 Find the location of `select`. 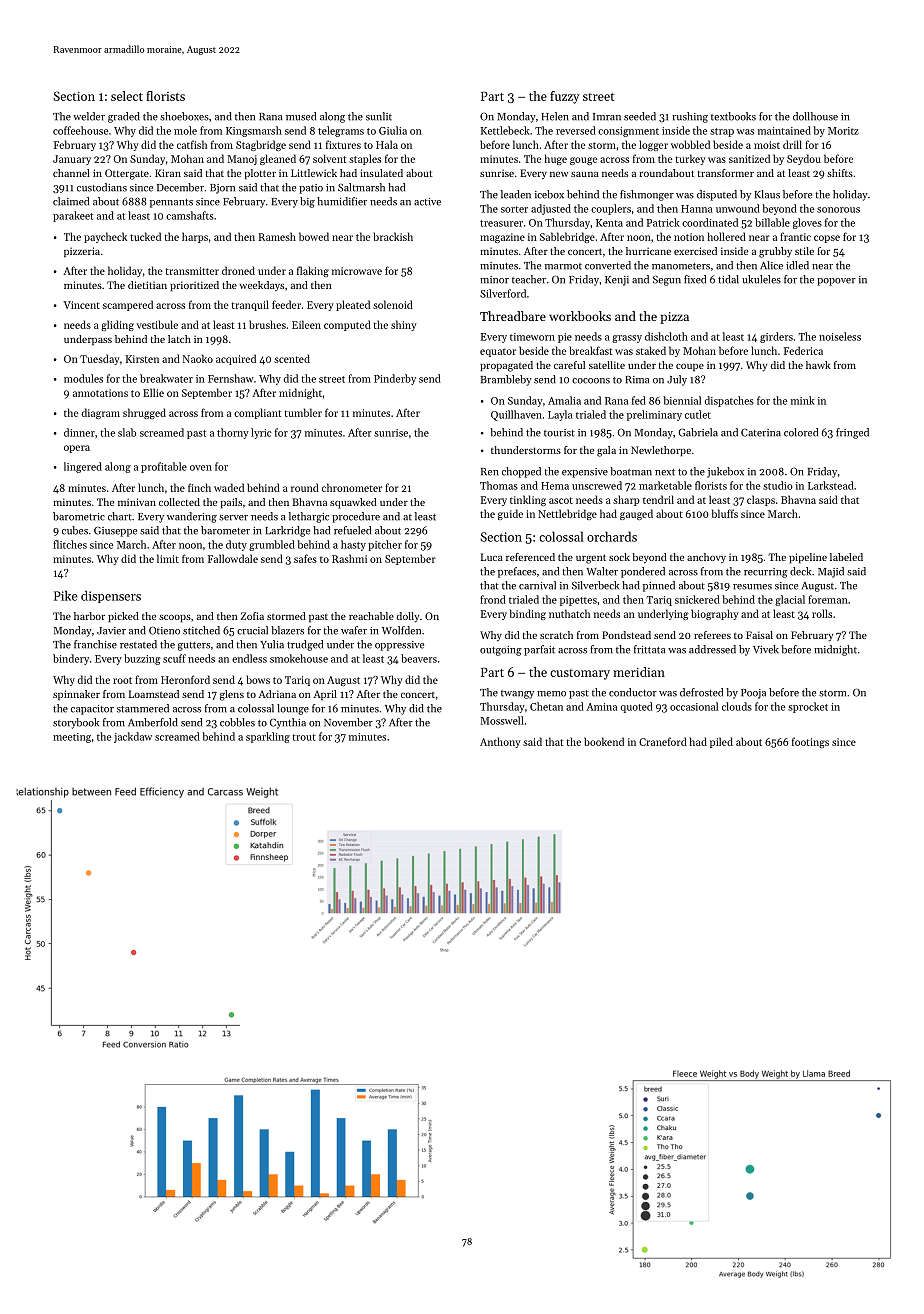

select is located at coordinates (127, 96).
